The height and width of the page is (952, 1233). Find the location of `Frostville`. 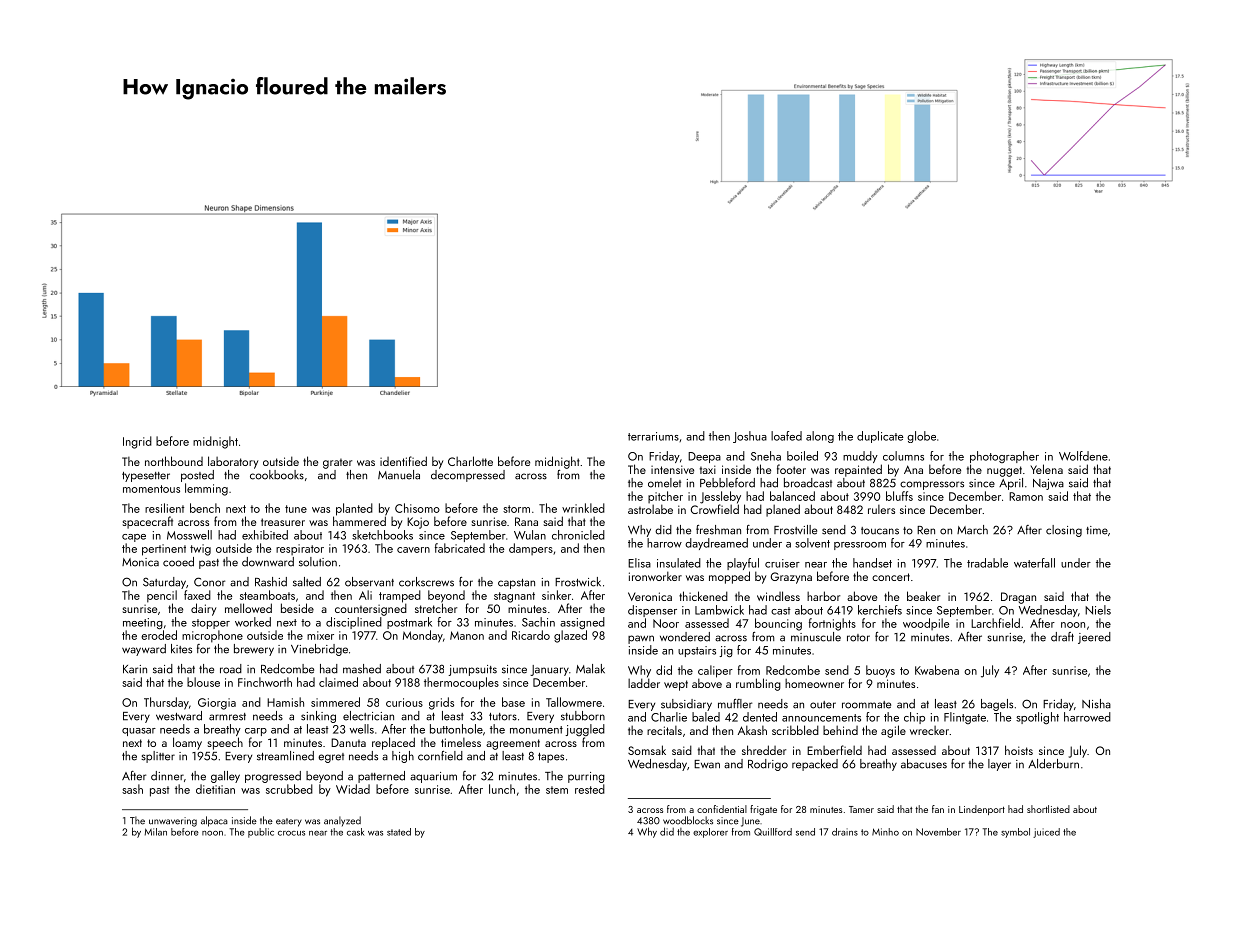

Frostville is located at coordinates (795, 530).
